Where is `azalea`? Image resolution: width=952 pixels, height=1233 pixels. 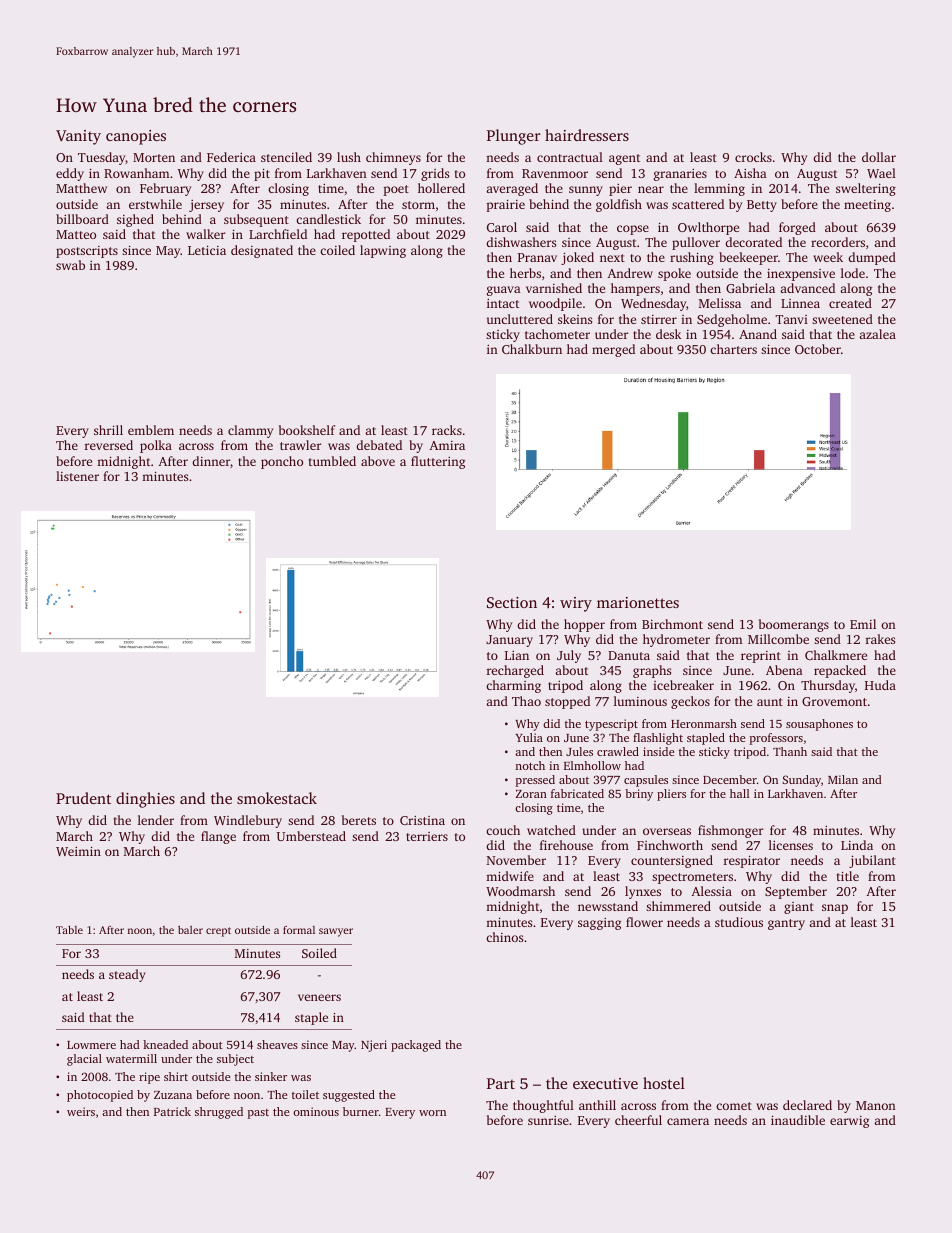 azalea is located at coordinates (877, 334).
